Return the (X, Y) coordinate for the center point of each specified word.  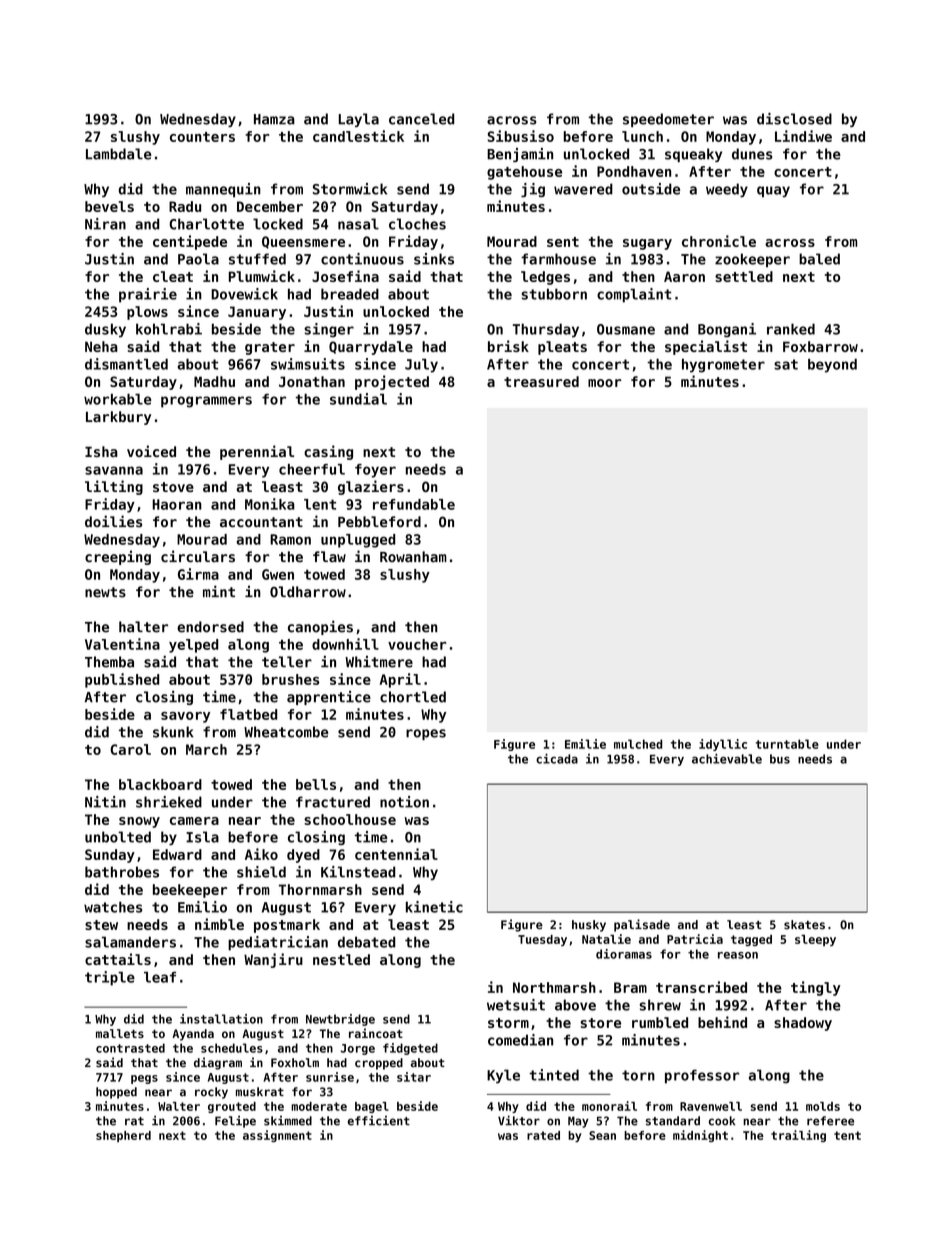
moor (604, 383)
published (122, 680)
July (421, 366)
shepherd (123, 1136)
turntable (787, 744)
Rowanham (413, 557)
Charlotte (206, 224)
